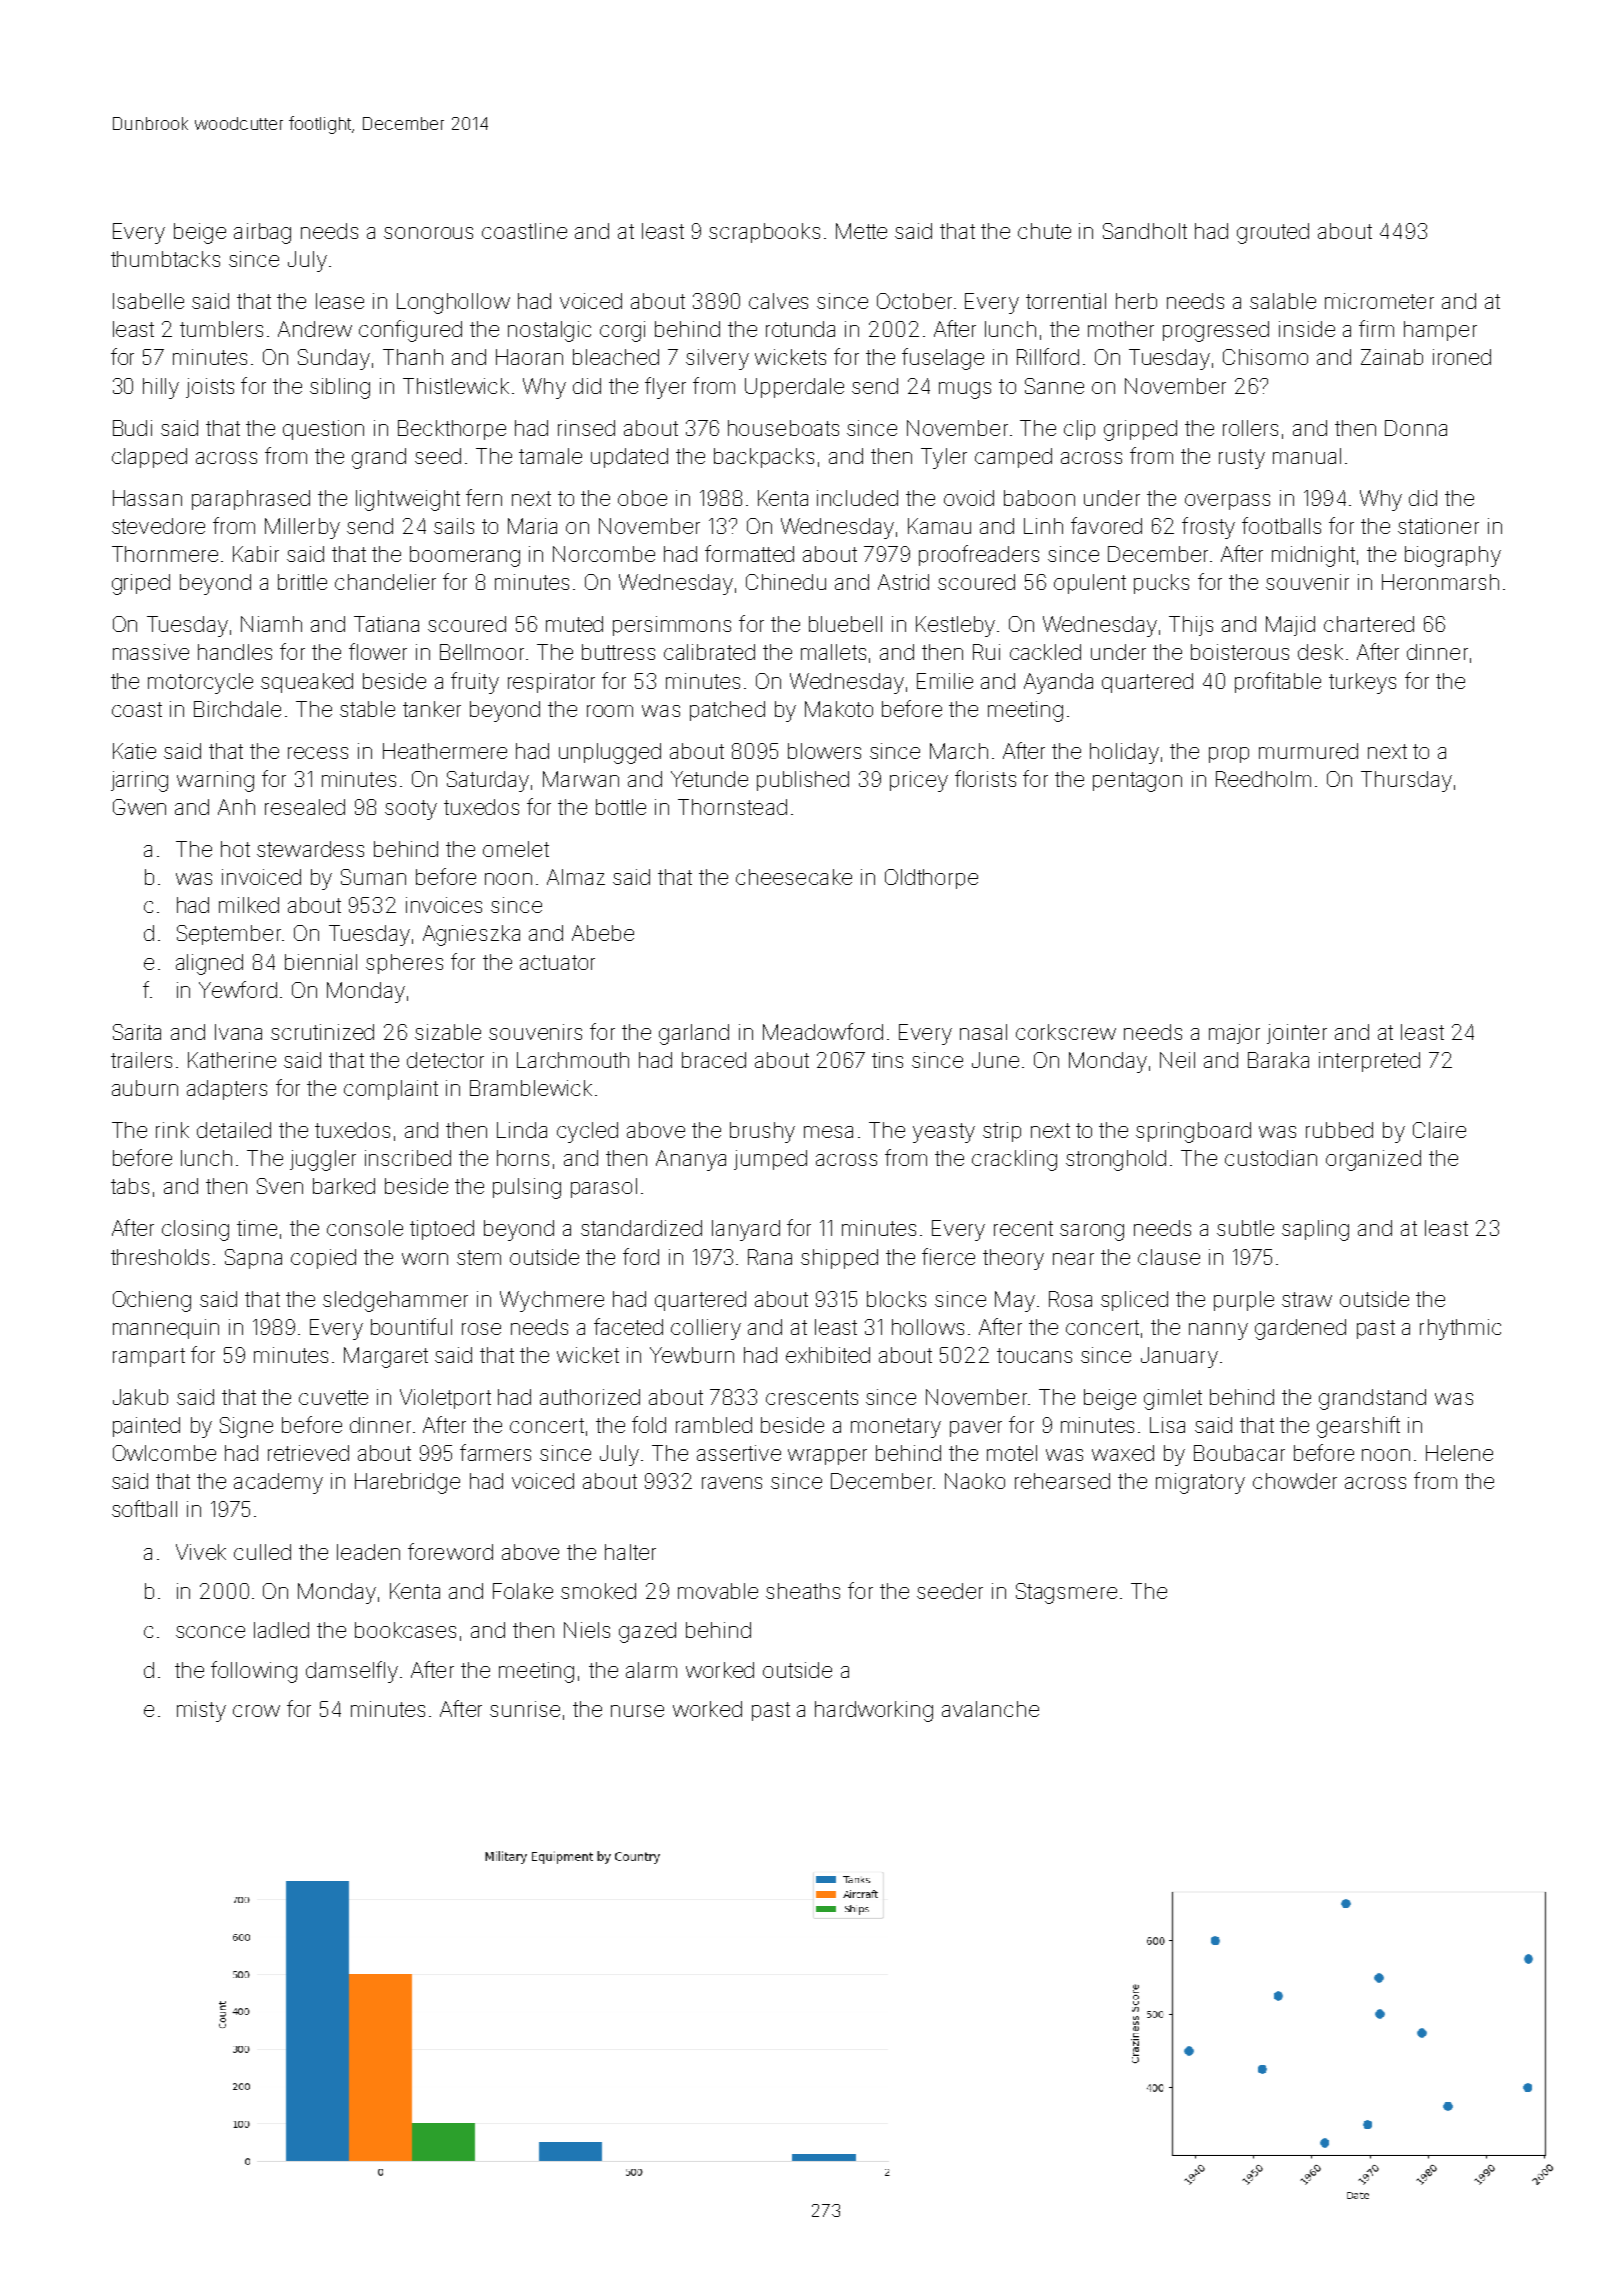  I want to click on Claire, so click(1439, 1130).
